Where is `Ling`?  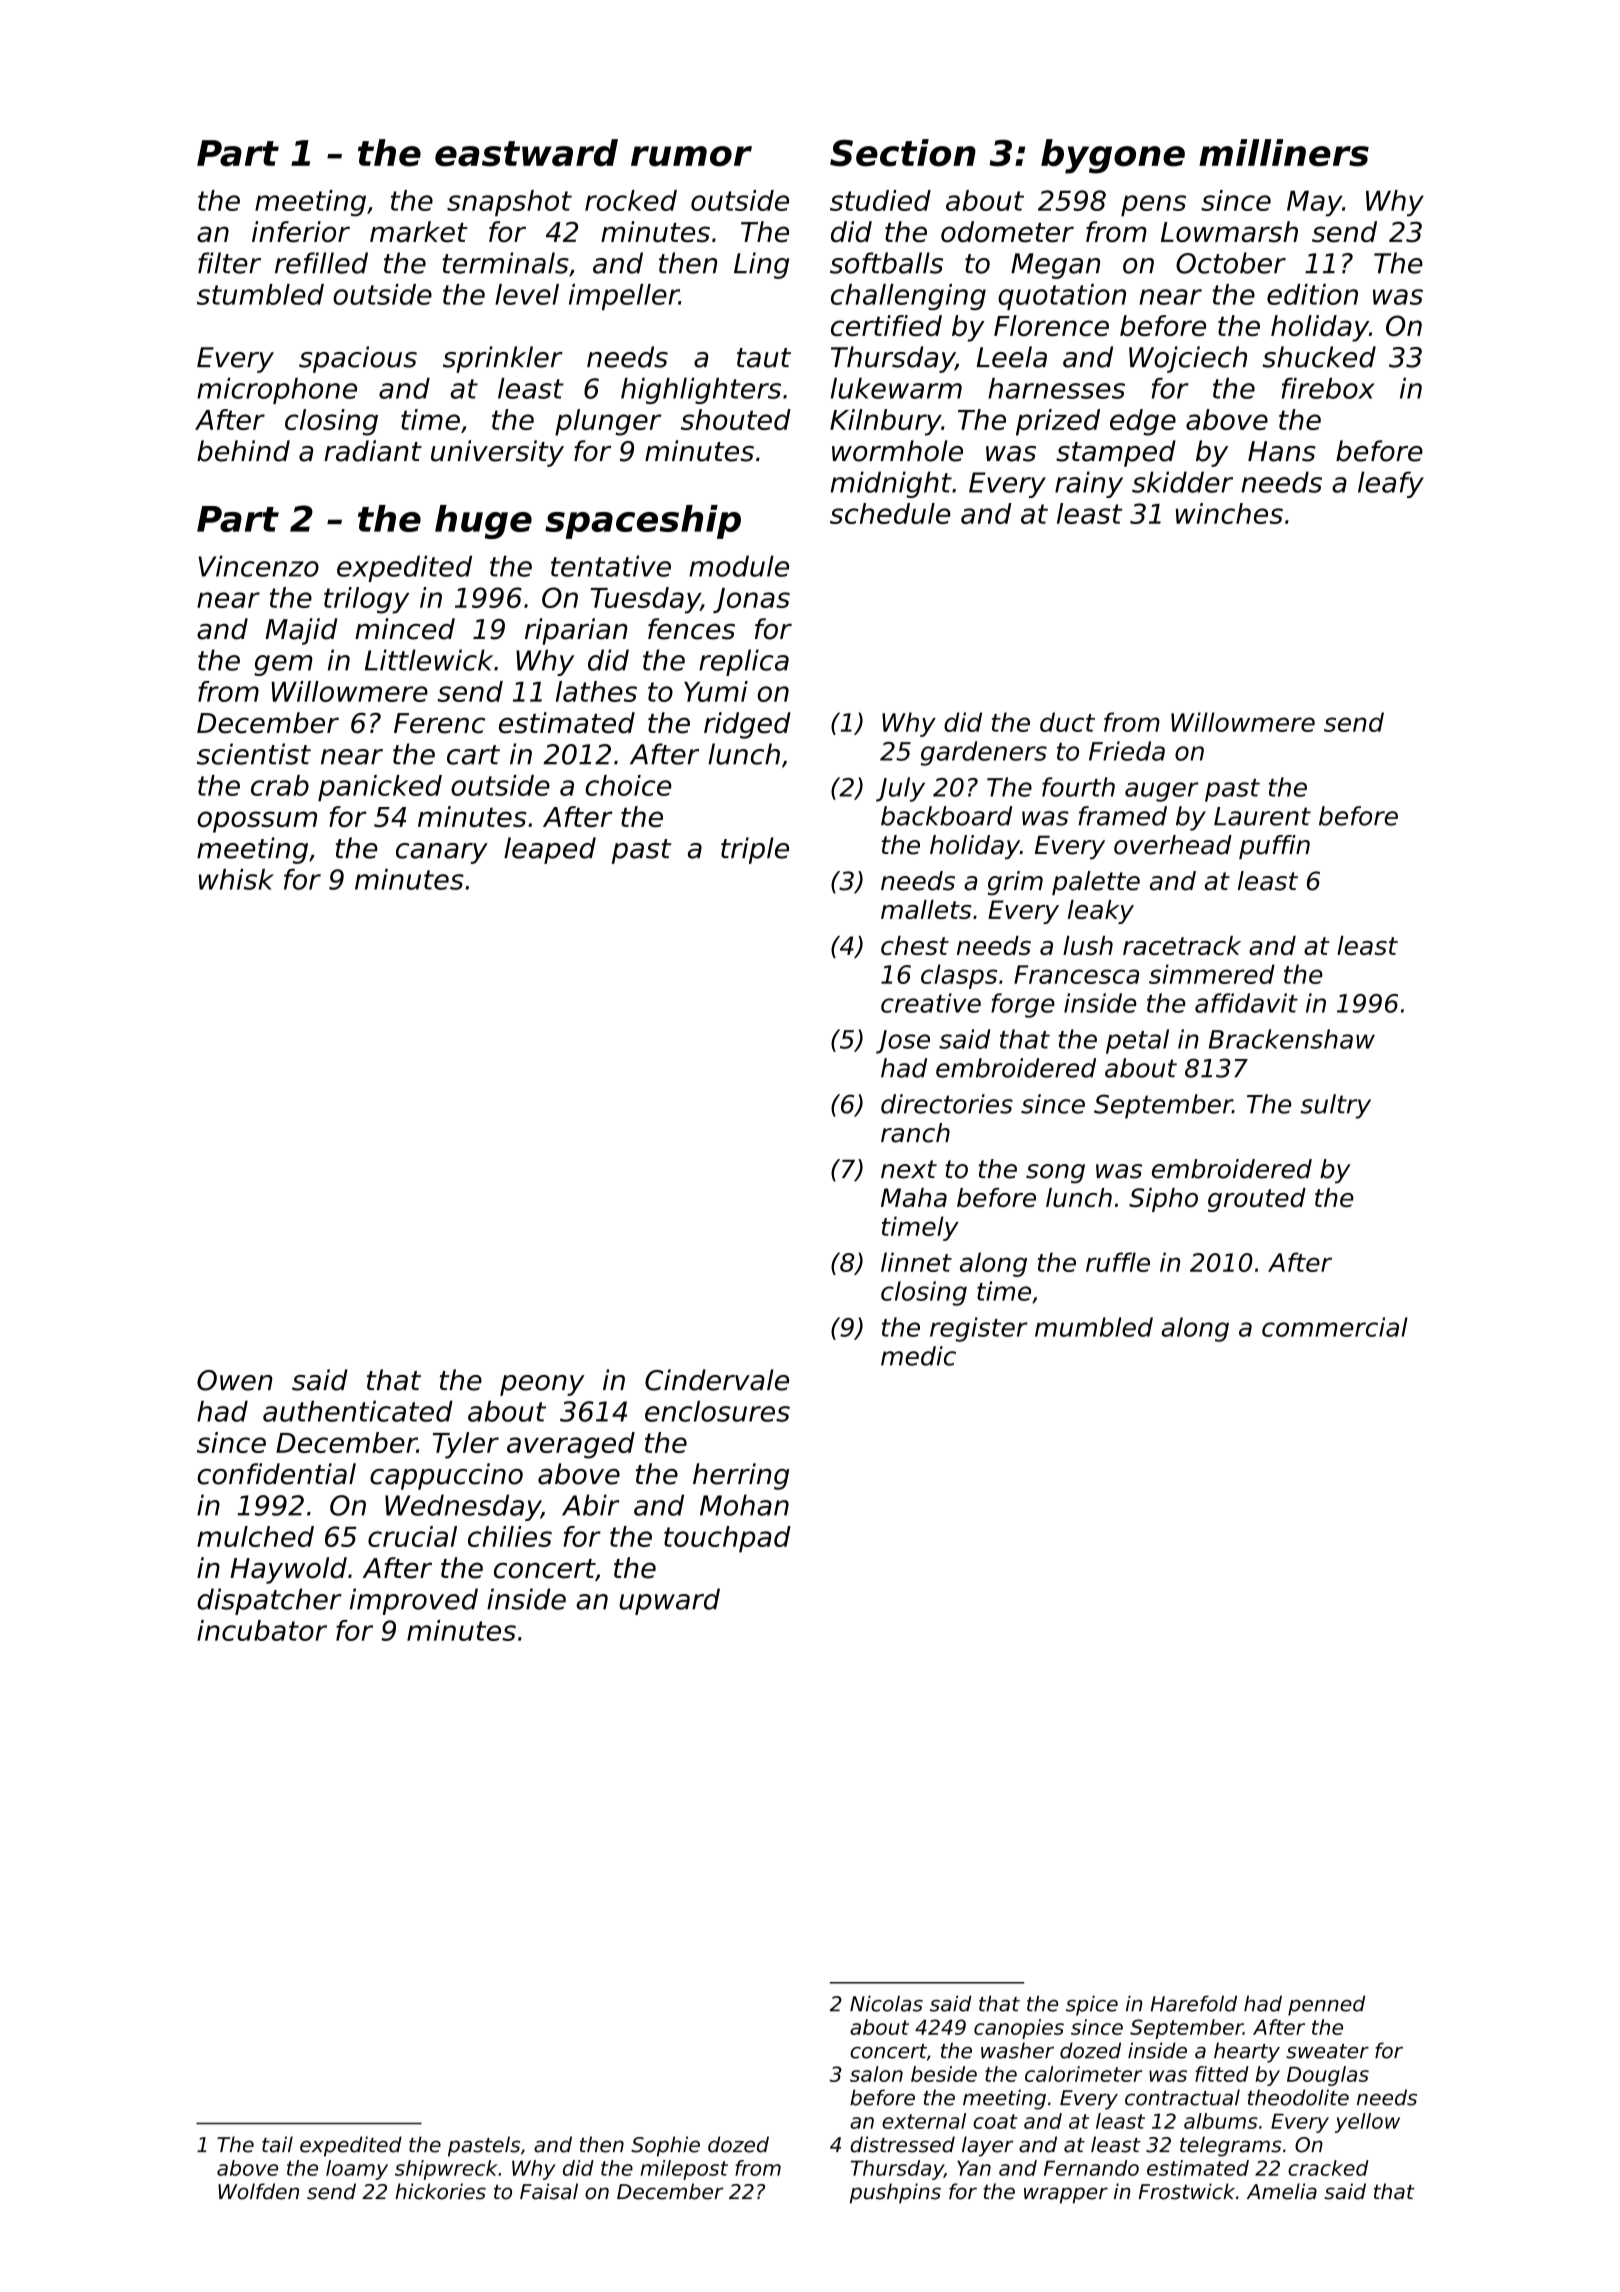
Ling is located at coordinates (761, 265).
